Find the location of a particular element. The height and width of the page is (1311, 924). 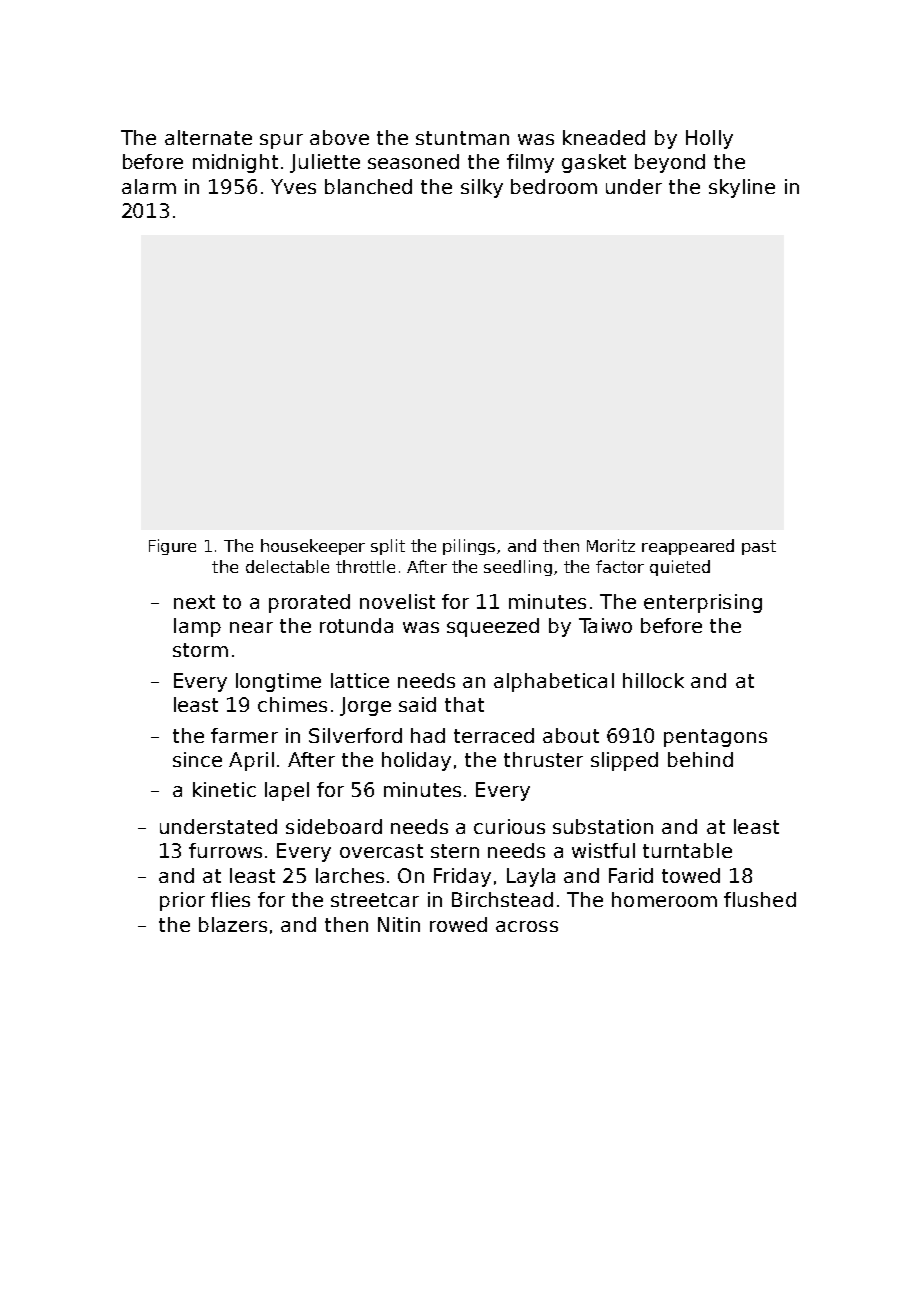

blazers is located at coordinates (233, 924).
